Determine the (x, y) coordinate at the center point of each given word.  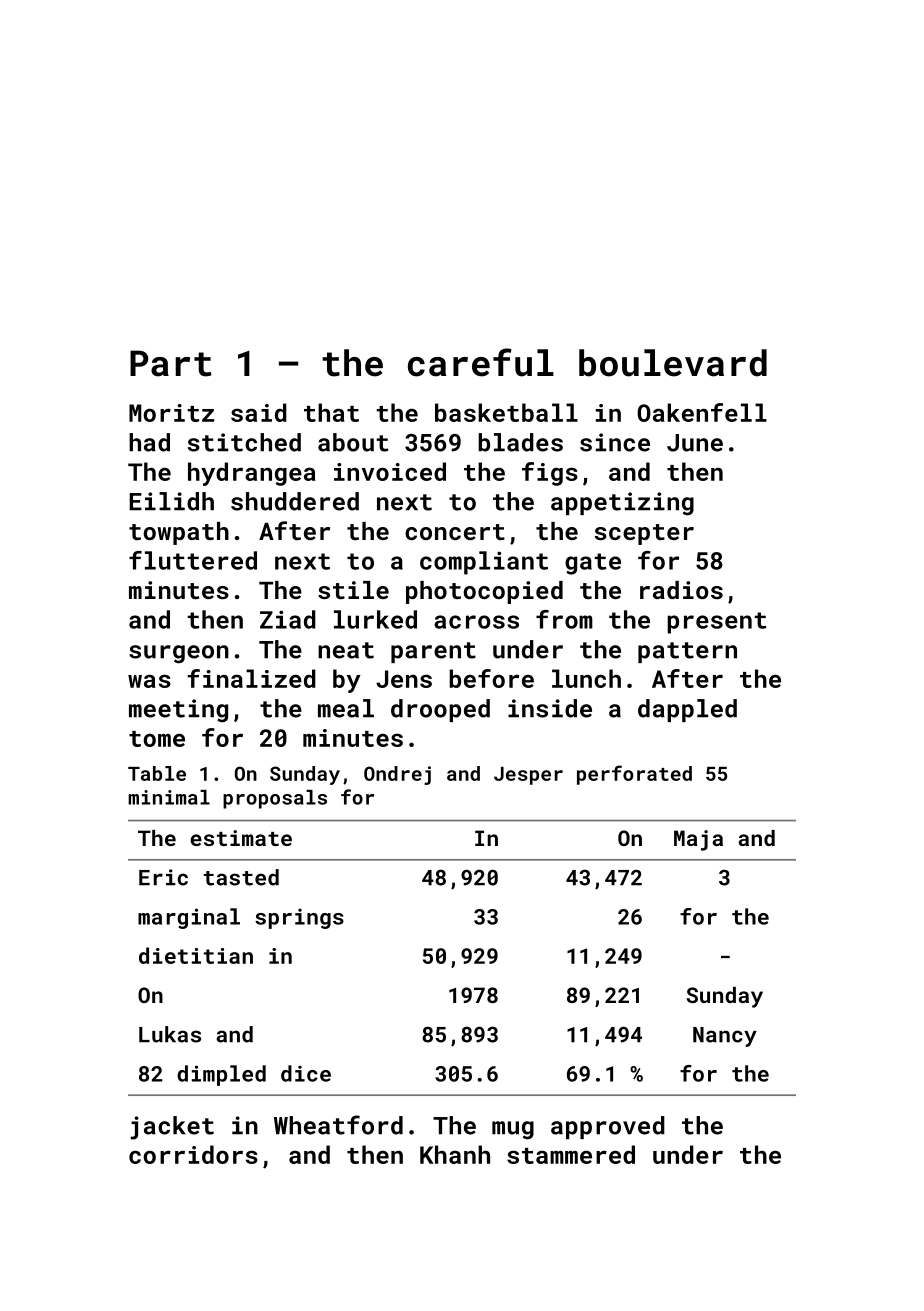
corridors (193, 1154)
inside (550, 708)
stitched (244, 442)
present (716, 623)
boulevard (673, 363)
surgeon (179, 654)
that (331, 412)
